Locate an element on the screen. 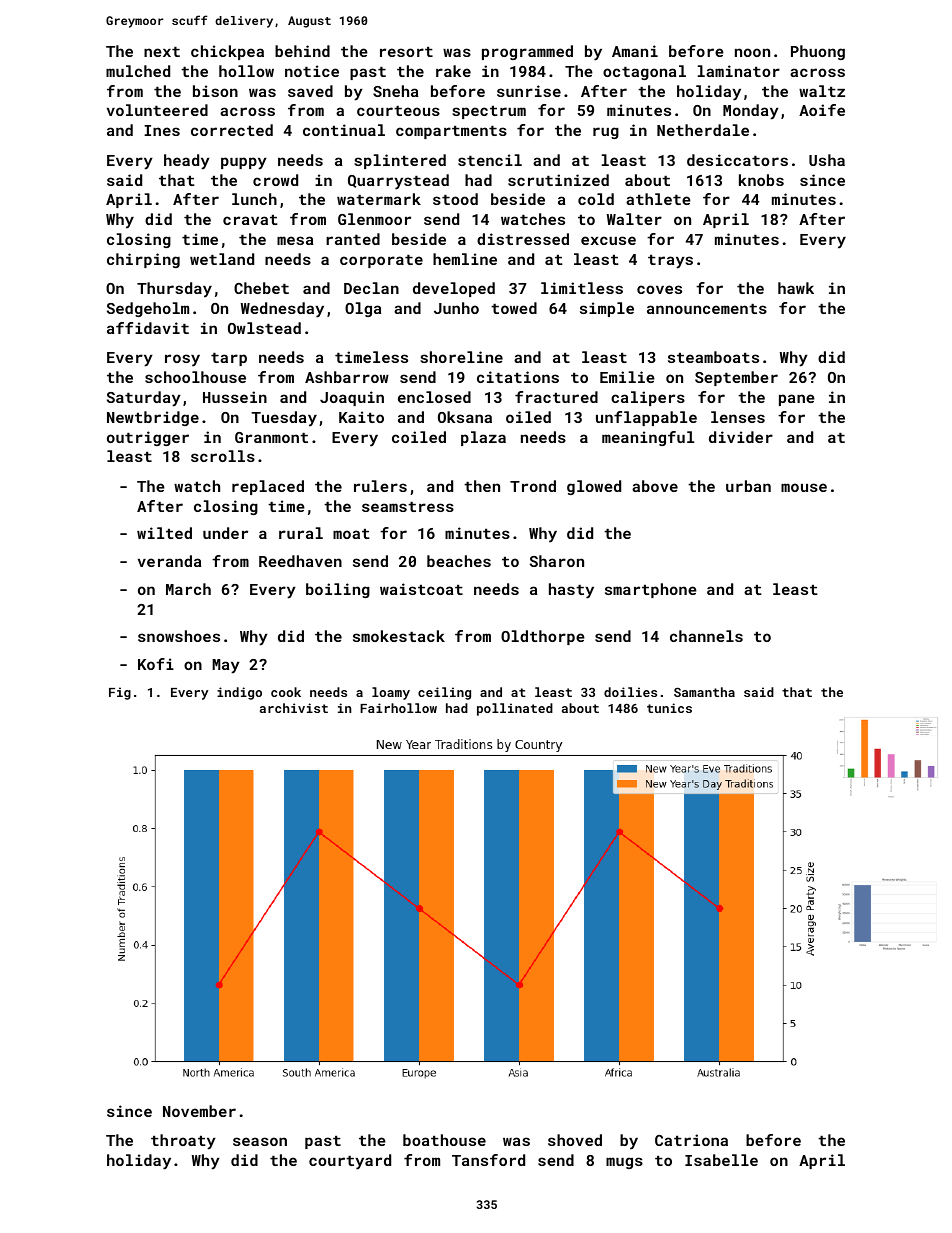 This screenshot has height=1233, width=952. throaty is located at coordinates (183, 1142).
